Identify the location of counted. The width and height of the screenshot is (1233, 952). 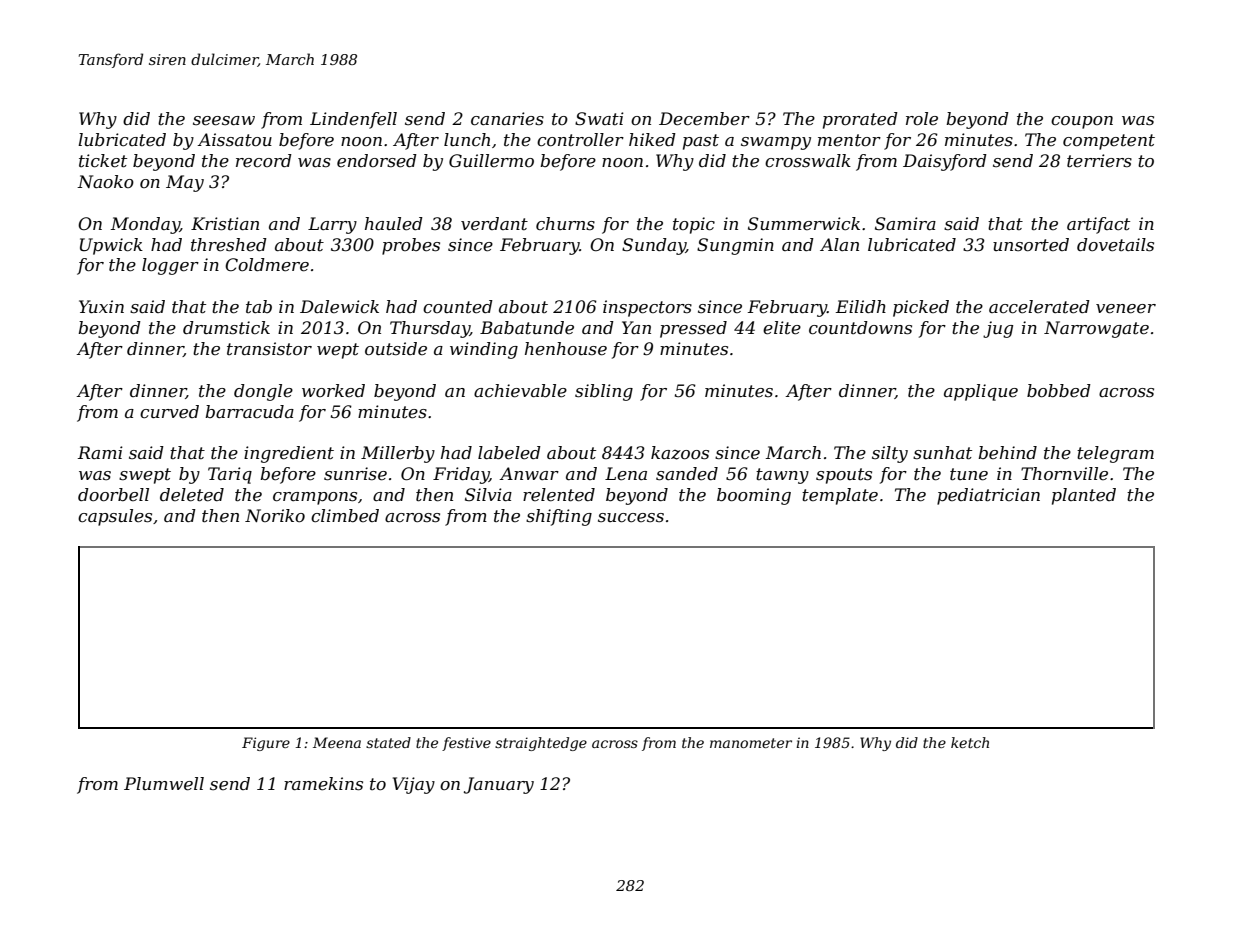
(458, 307).
